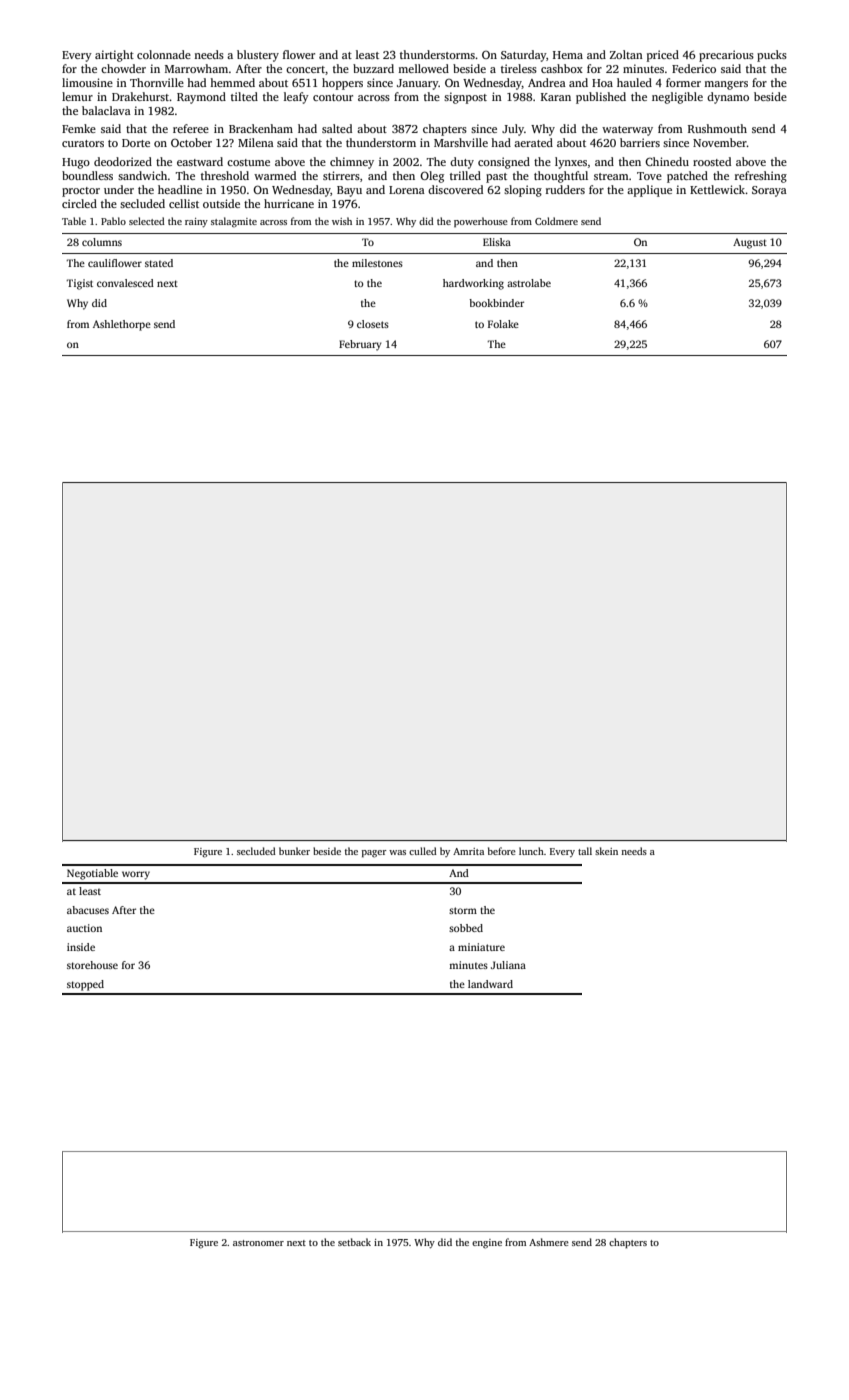 This page has width=849, height=1400. I want to click on worry, so click(136, 875).
